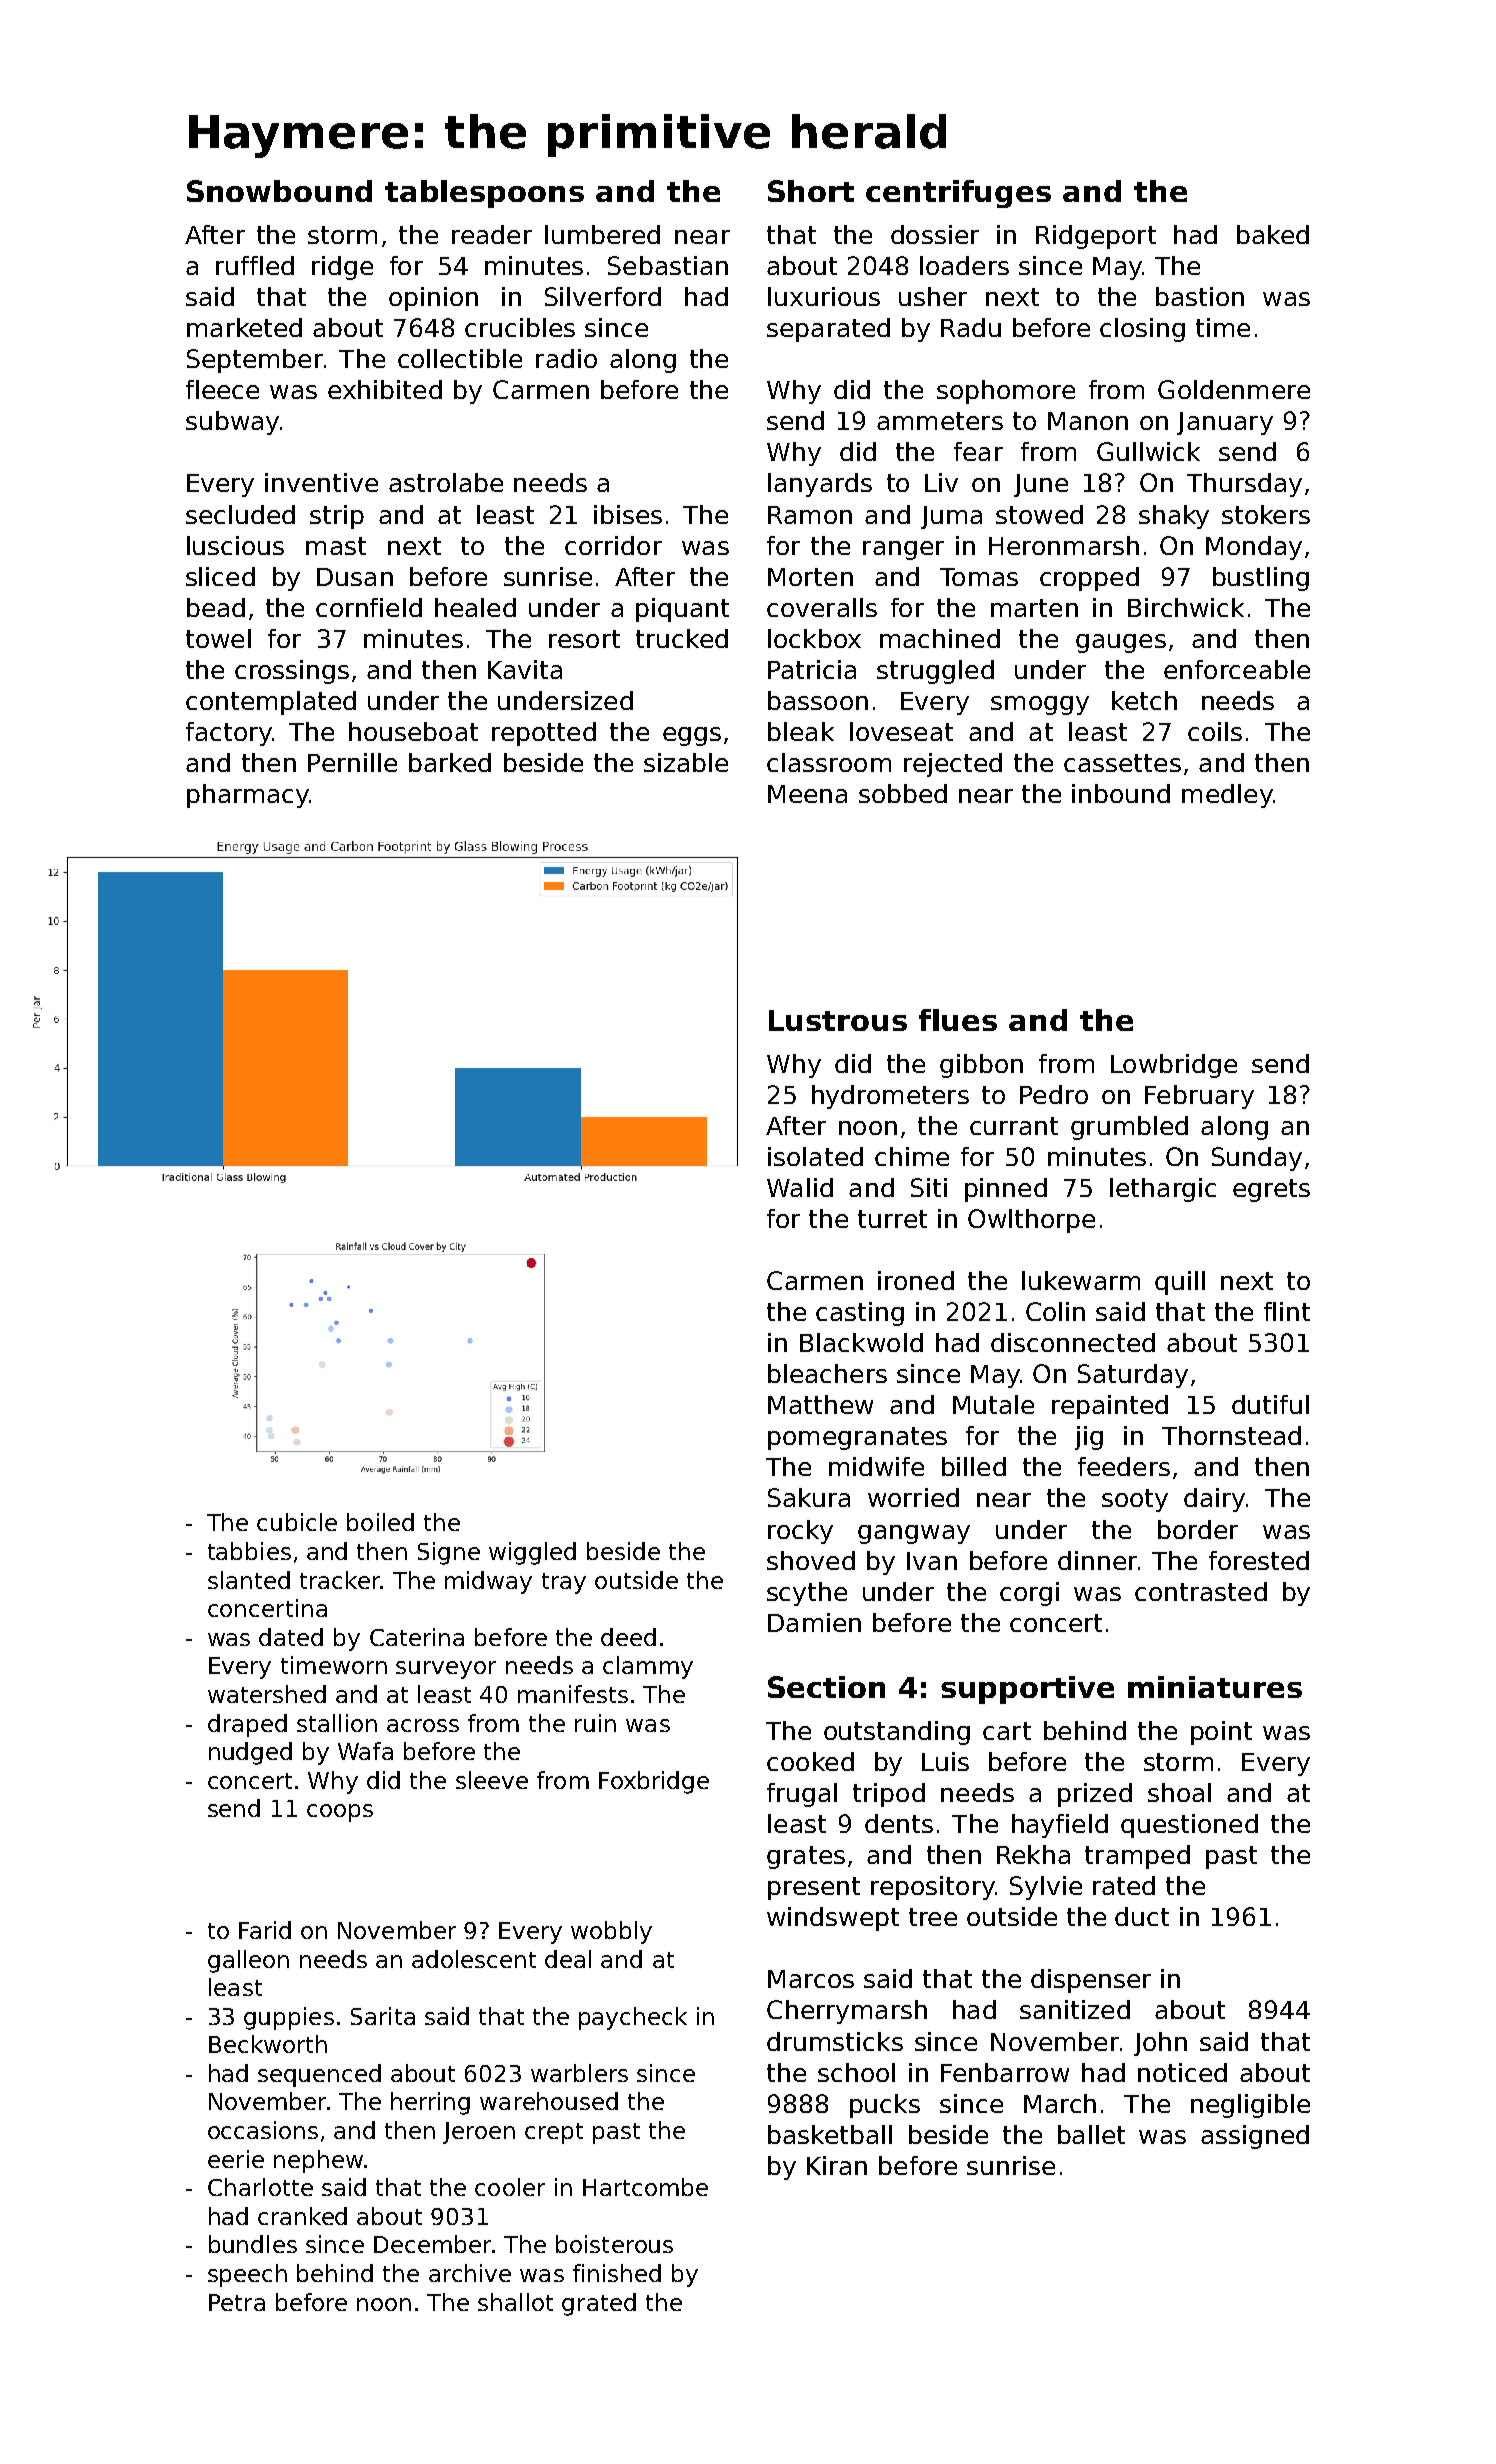  Describe the element at coordinates (833, 1919) in the page. I see `windswept` at that location.
